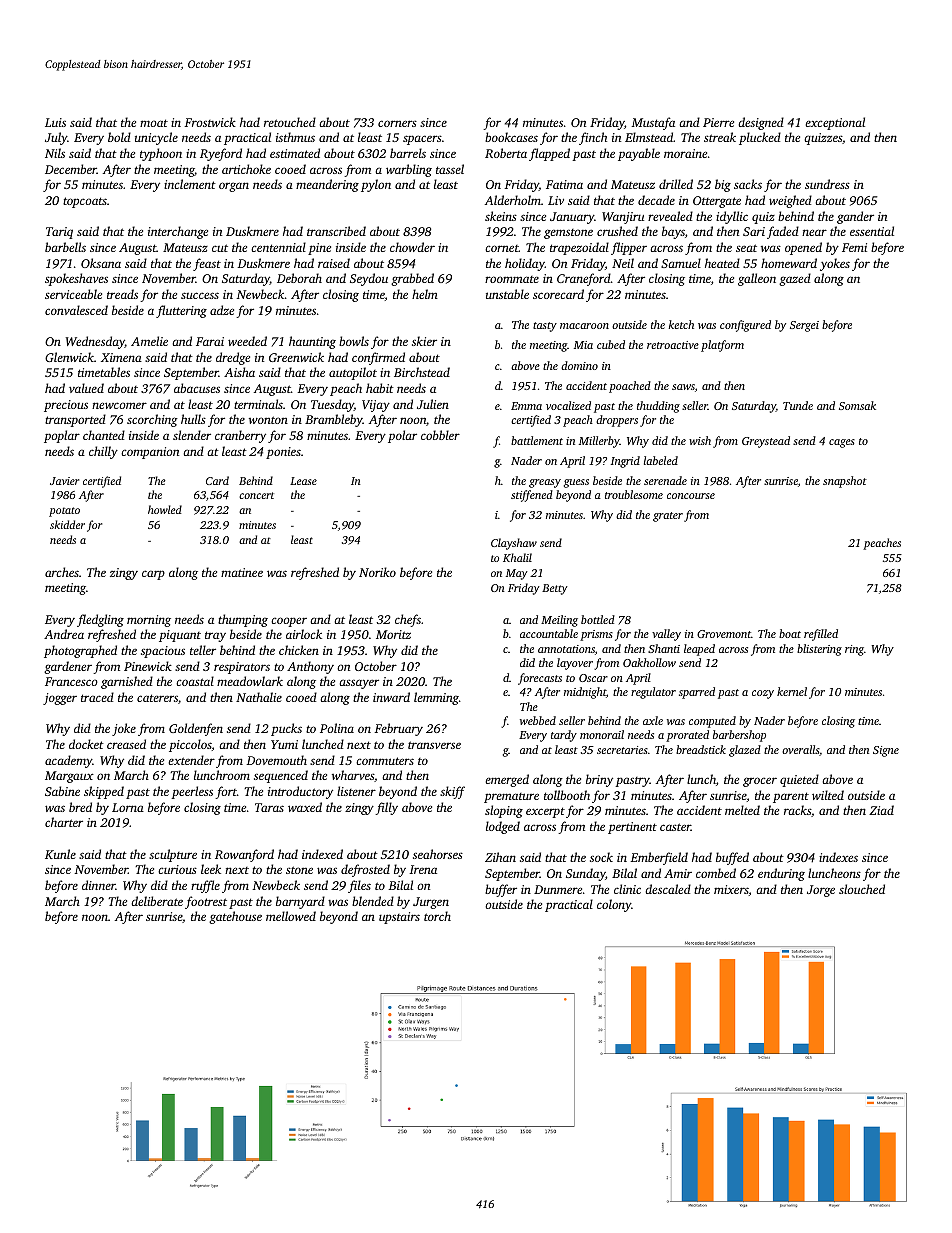 The image size is (952, 1233). What do you see at coordinates (783, 232) in the screenshot?
I see `faded` at bounding box center [783, 232].
